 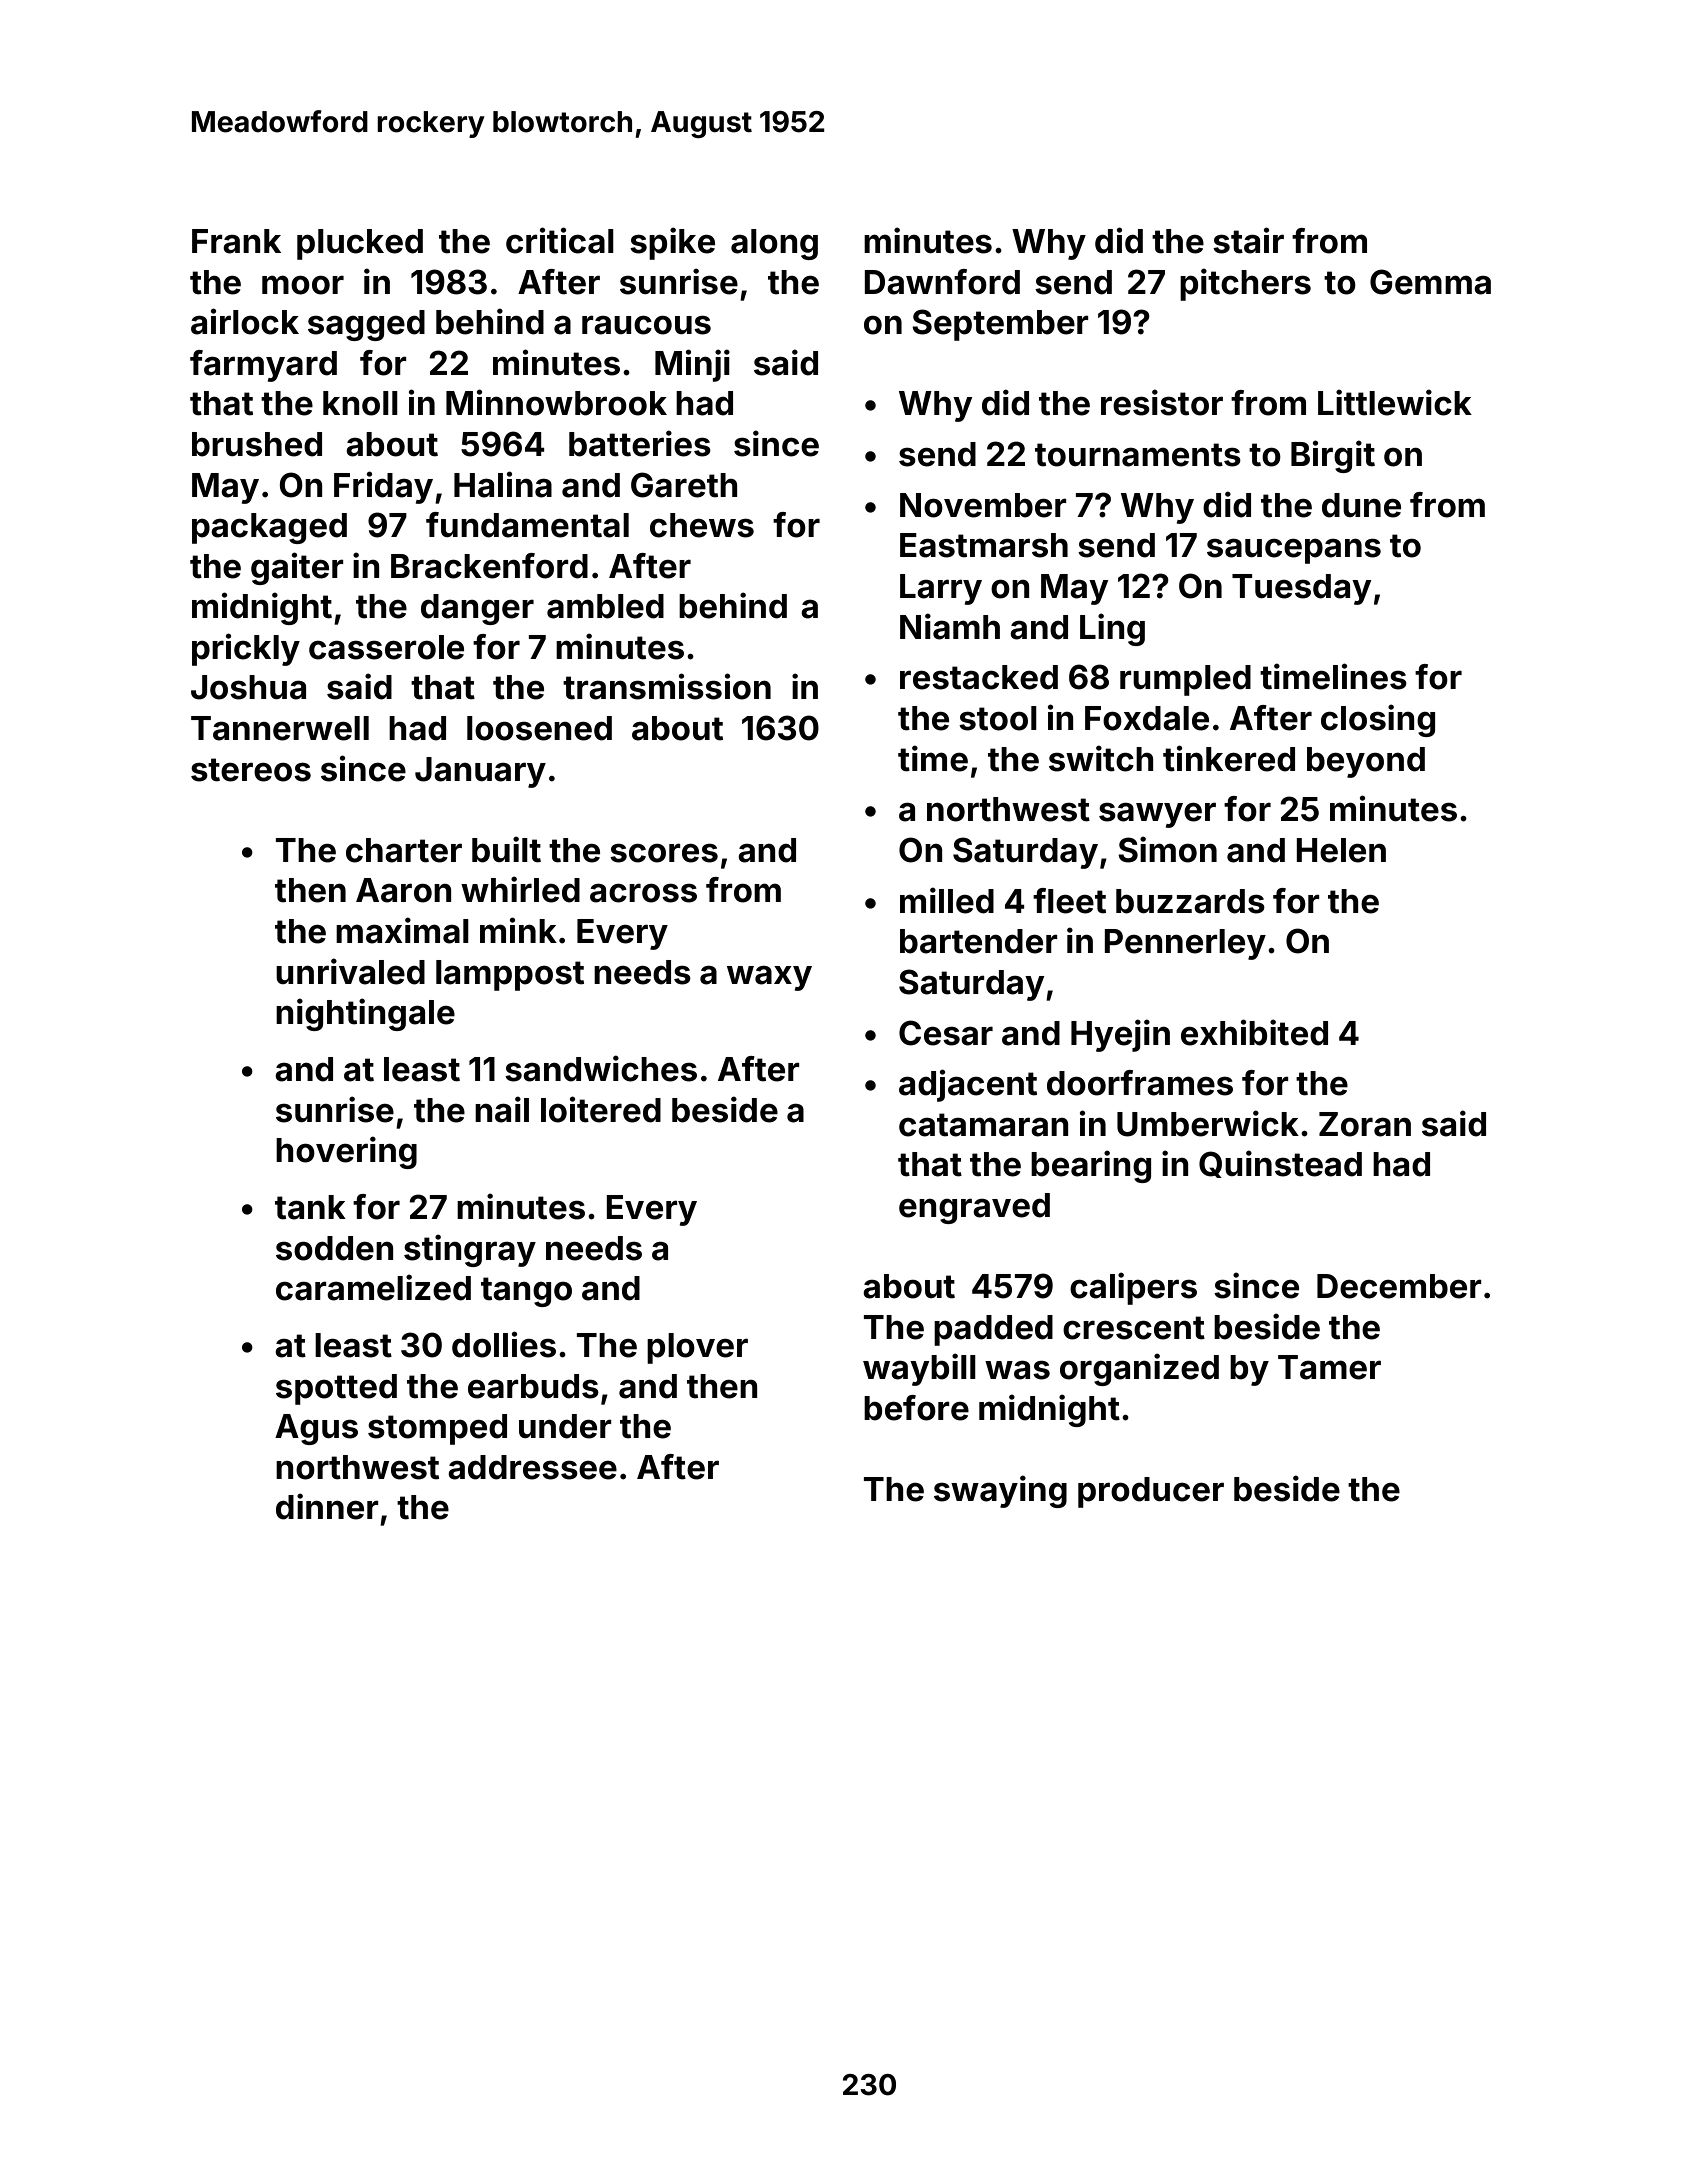 What do you see at coordinates (1329, 1367) in the screenshot?
I see `Tamer` at bounding box center [1329, 1367].
